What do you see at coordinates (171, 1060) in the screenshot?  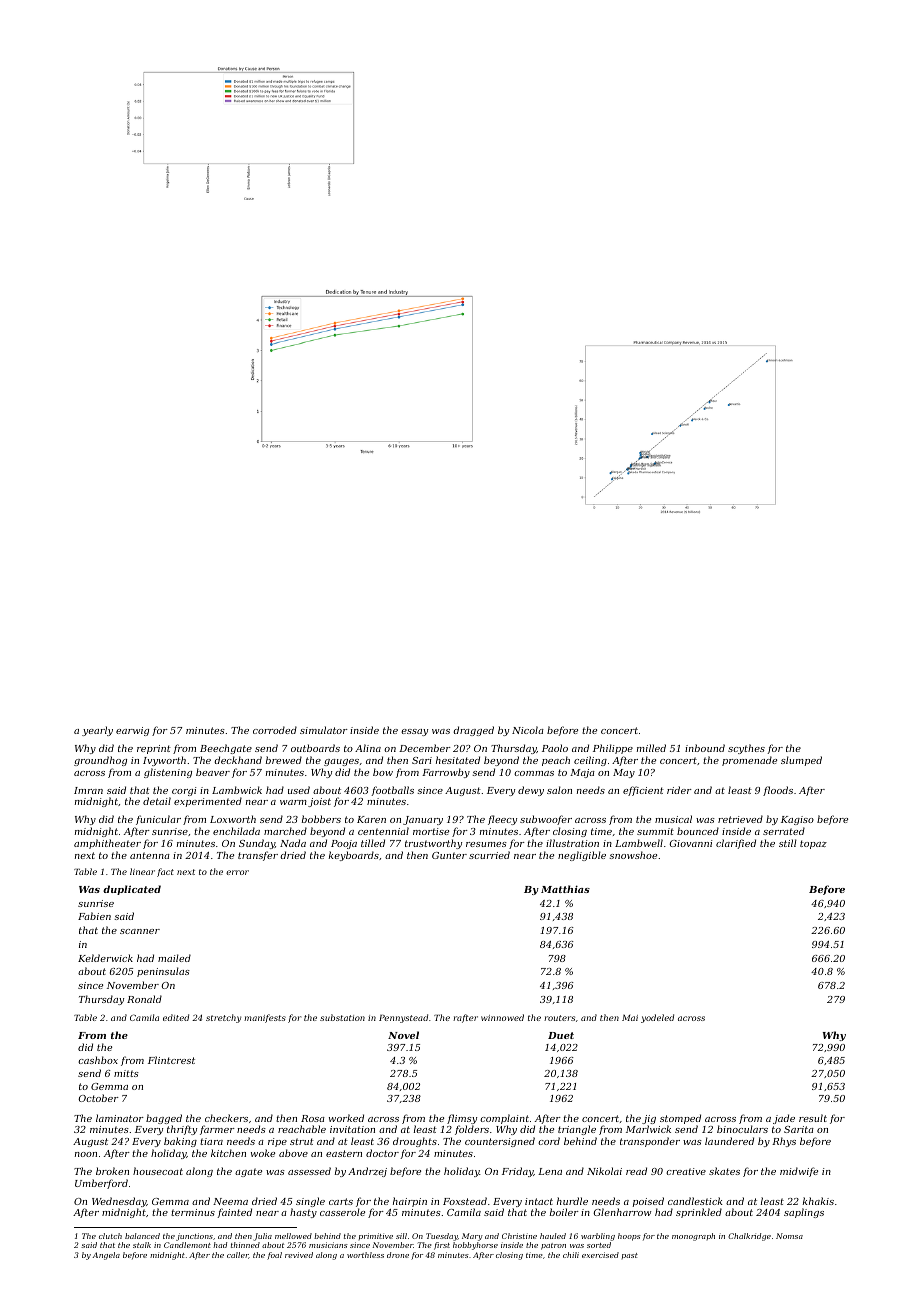 I see `Flintcrest` at bounding box center [171, 1060].
